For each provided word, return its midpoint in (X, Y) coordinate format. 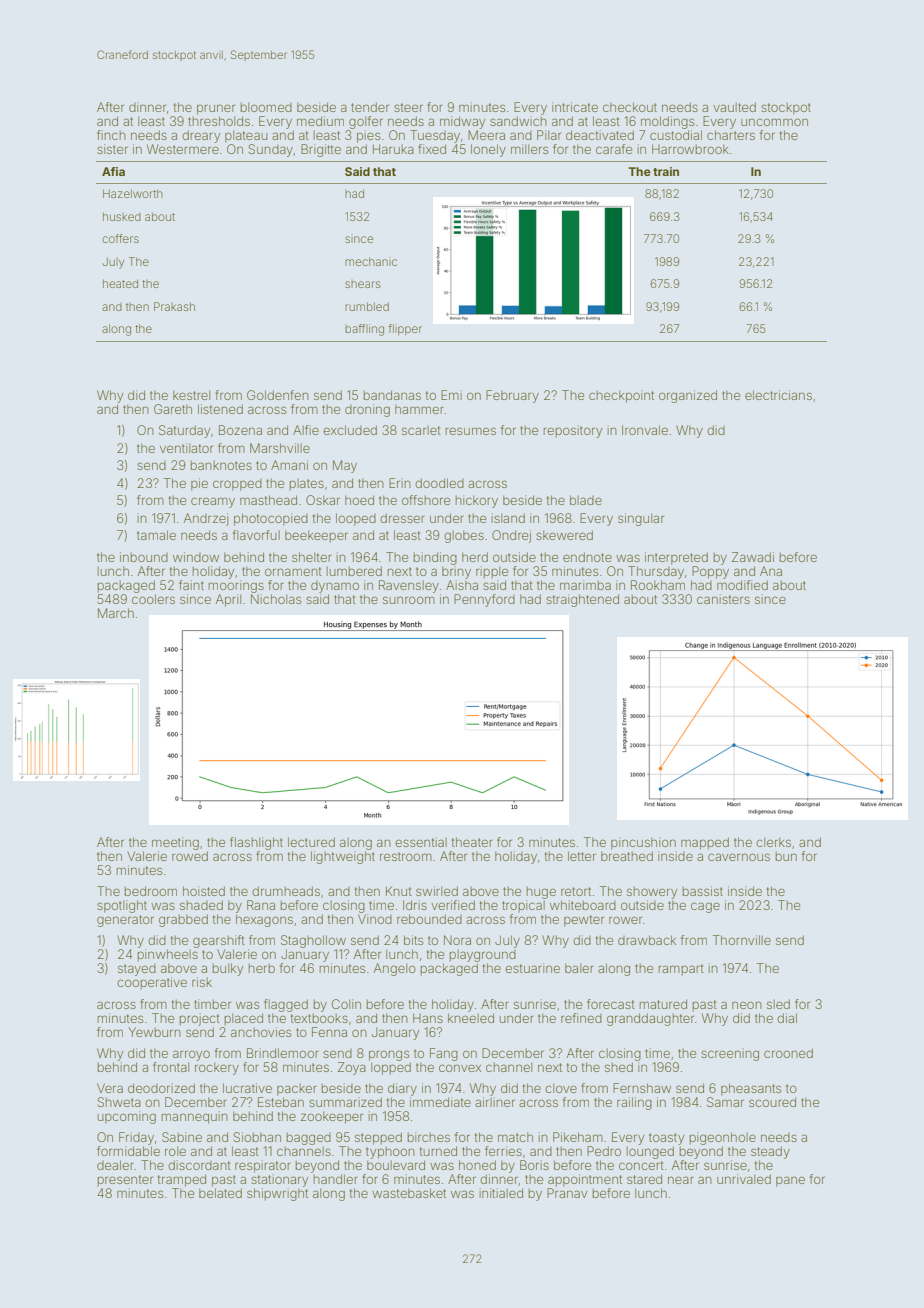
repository (573, 431)
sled (778, 1004)
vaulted (734, 107)
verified (453, 905)
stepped (378, 1138)
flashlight (256, 843)
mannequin (195, 1117)
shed (619, 1067)
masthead (268, 500)
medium (320, 121)
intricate (575, 107)
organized (688, 396)
